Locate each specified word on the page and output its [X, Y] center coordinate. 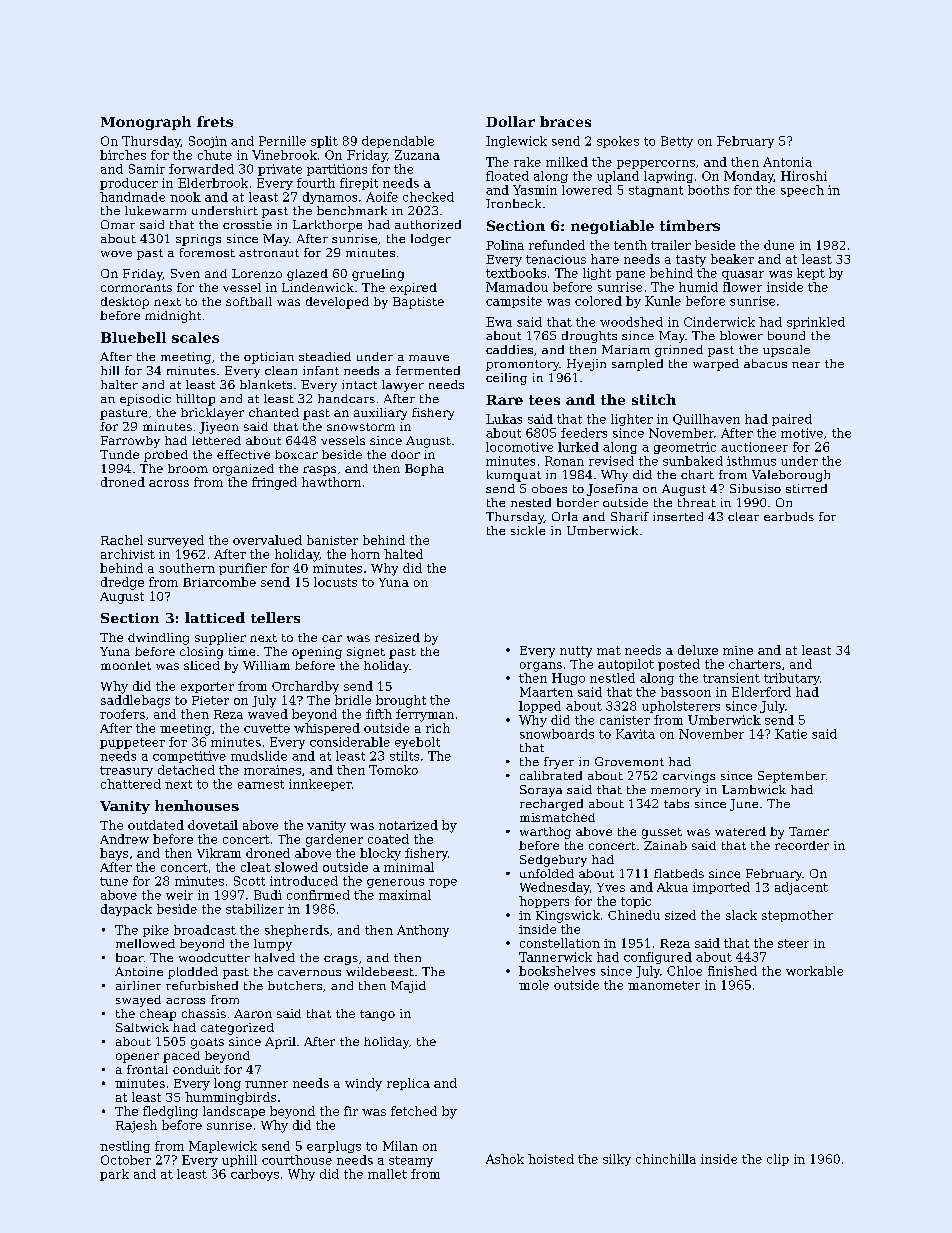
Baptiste [418, 303]
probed [166, 456]
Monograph [146, 123]
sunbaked [693, 461]
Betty [677, 142]
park [114, 1175]
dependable [398, 142]
